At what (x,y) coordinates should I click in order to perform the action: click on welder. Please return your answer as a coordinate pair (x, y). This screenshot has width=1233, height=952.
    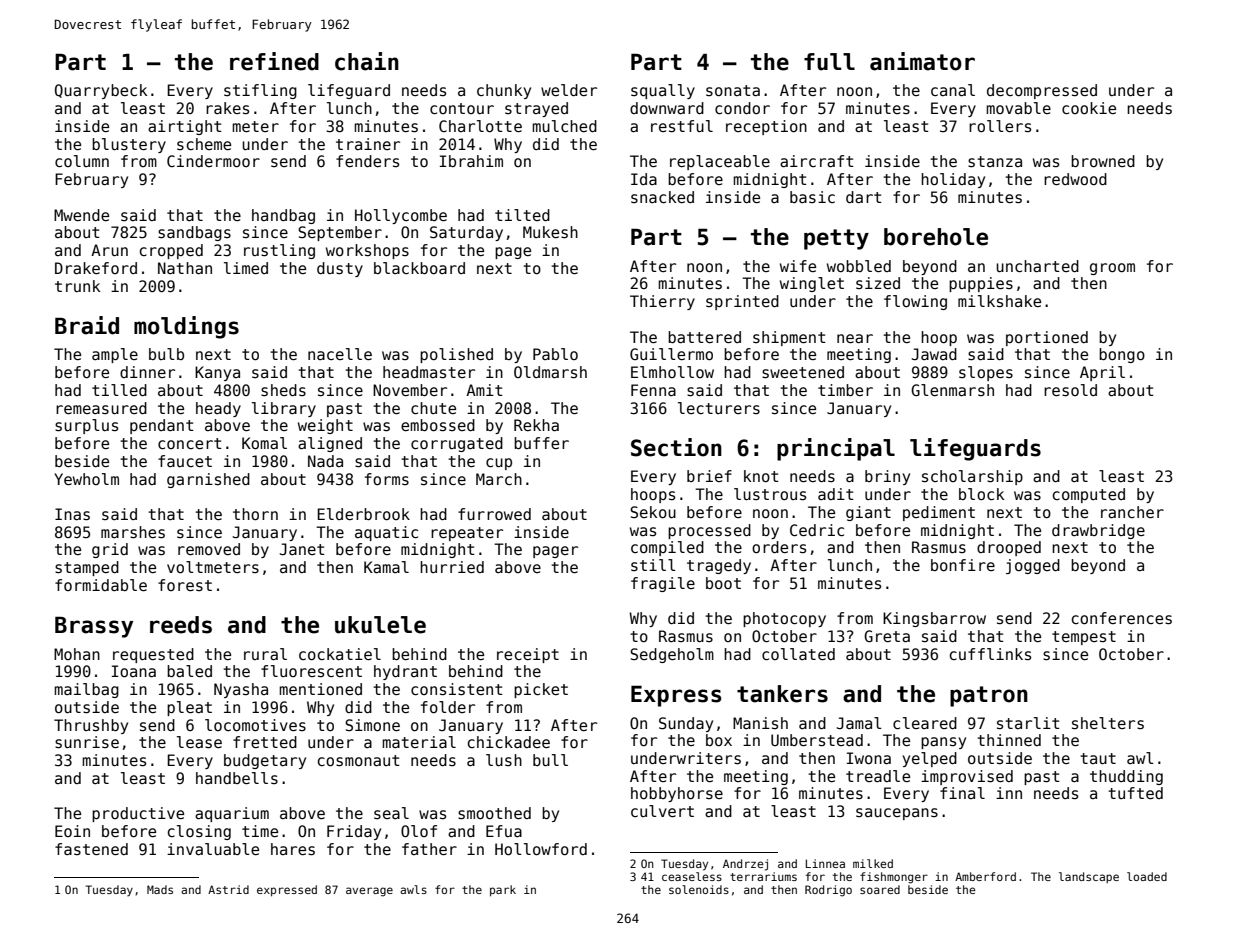
    Looking at the image, I should click on (569, 90).
